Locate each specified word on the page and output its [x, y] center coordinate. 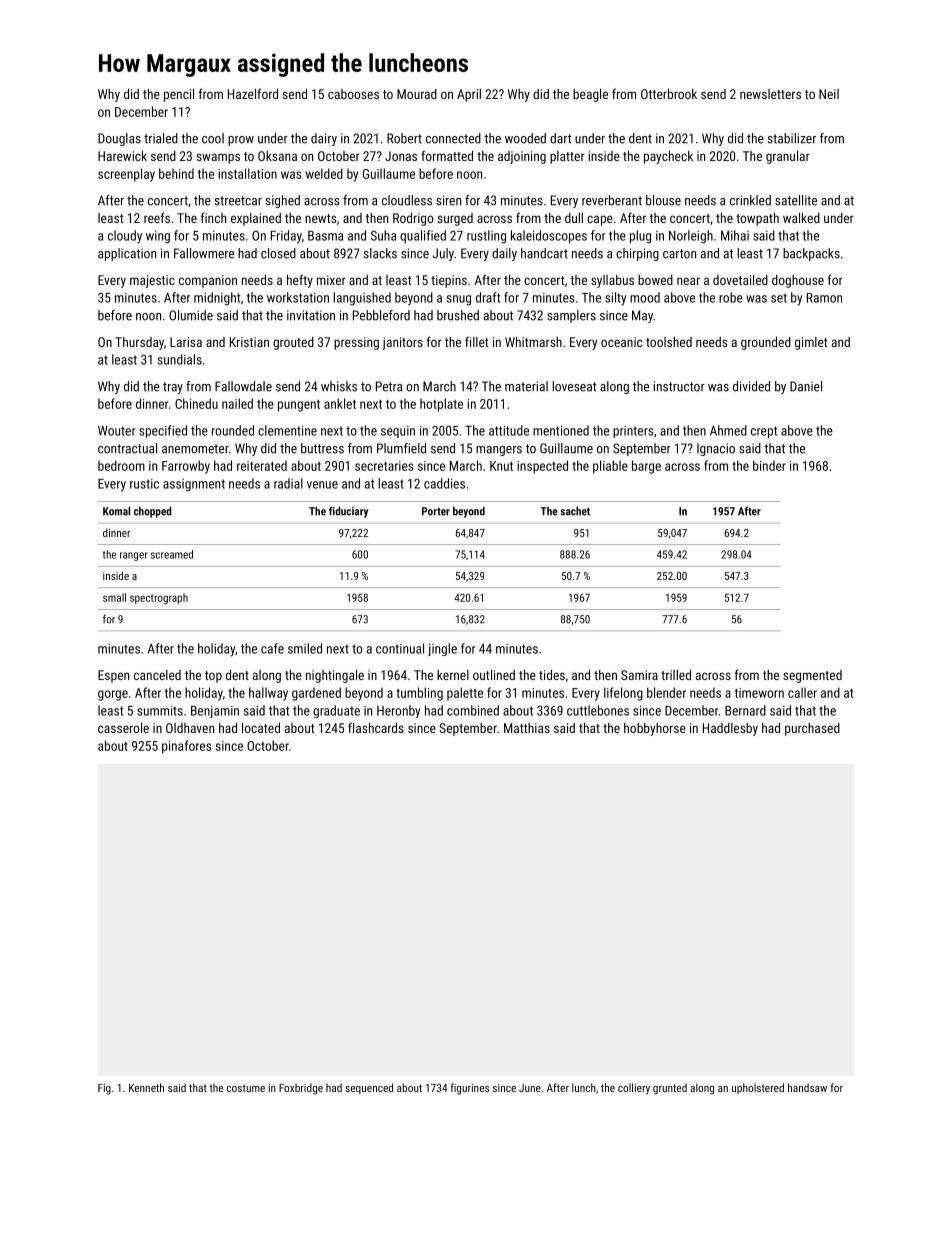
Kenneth [146, 1087]
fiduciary [348, 512]
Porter [436, 511]
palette [465, 694]
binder [769, 465]
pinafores [187, 747]
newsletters [770, 94]
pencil [179, 95]
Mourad [417, 94]
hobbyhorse [655, 729]
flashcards [376, 727]
